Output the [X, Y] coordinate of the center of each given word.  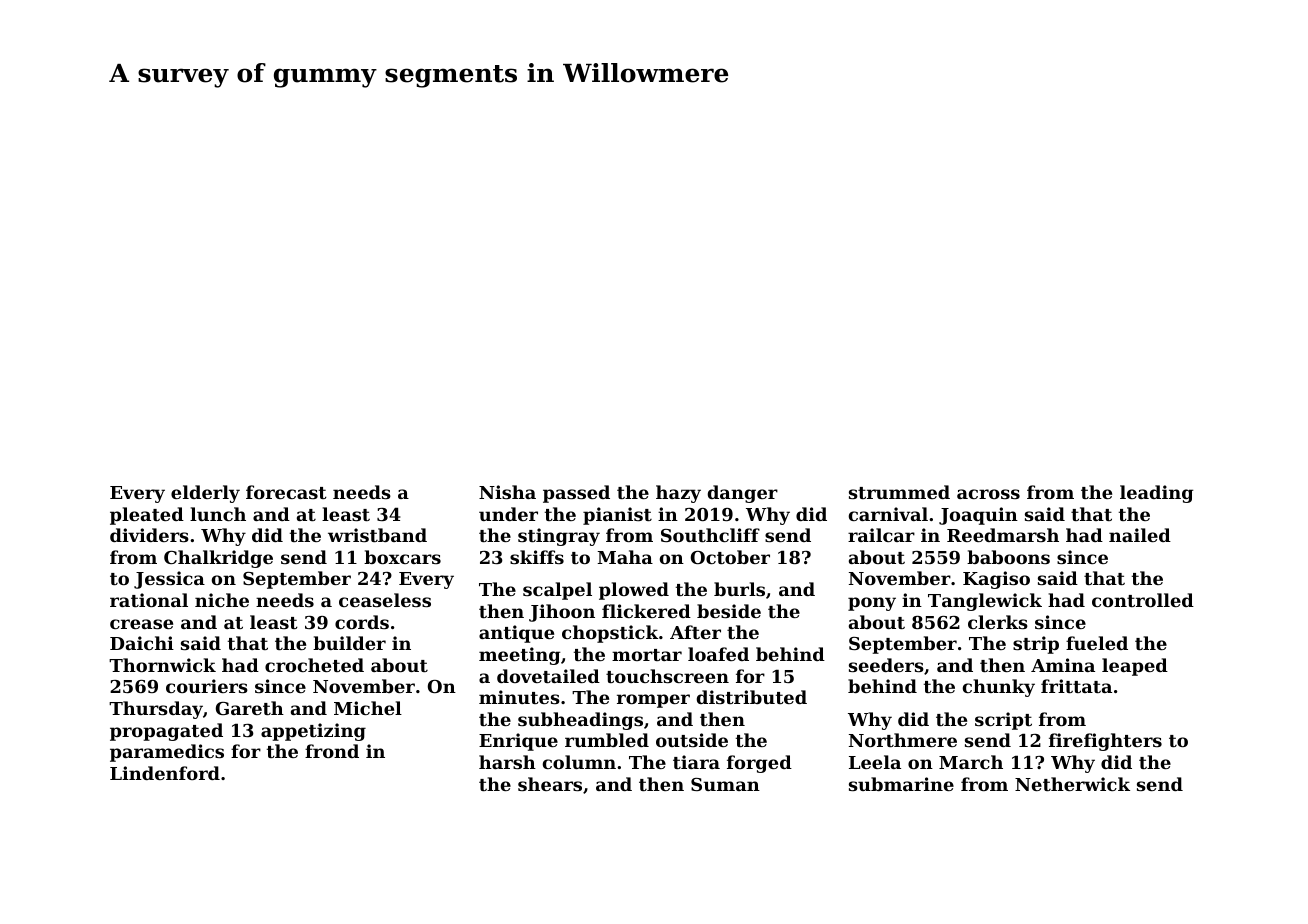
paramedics [167, 753]
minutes [519, 697]
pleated [147, 516]
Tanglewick [985, 602]
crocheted [314, 665]
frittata [1076, 686]
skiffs [537, 557]
